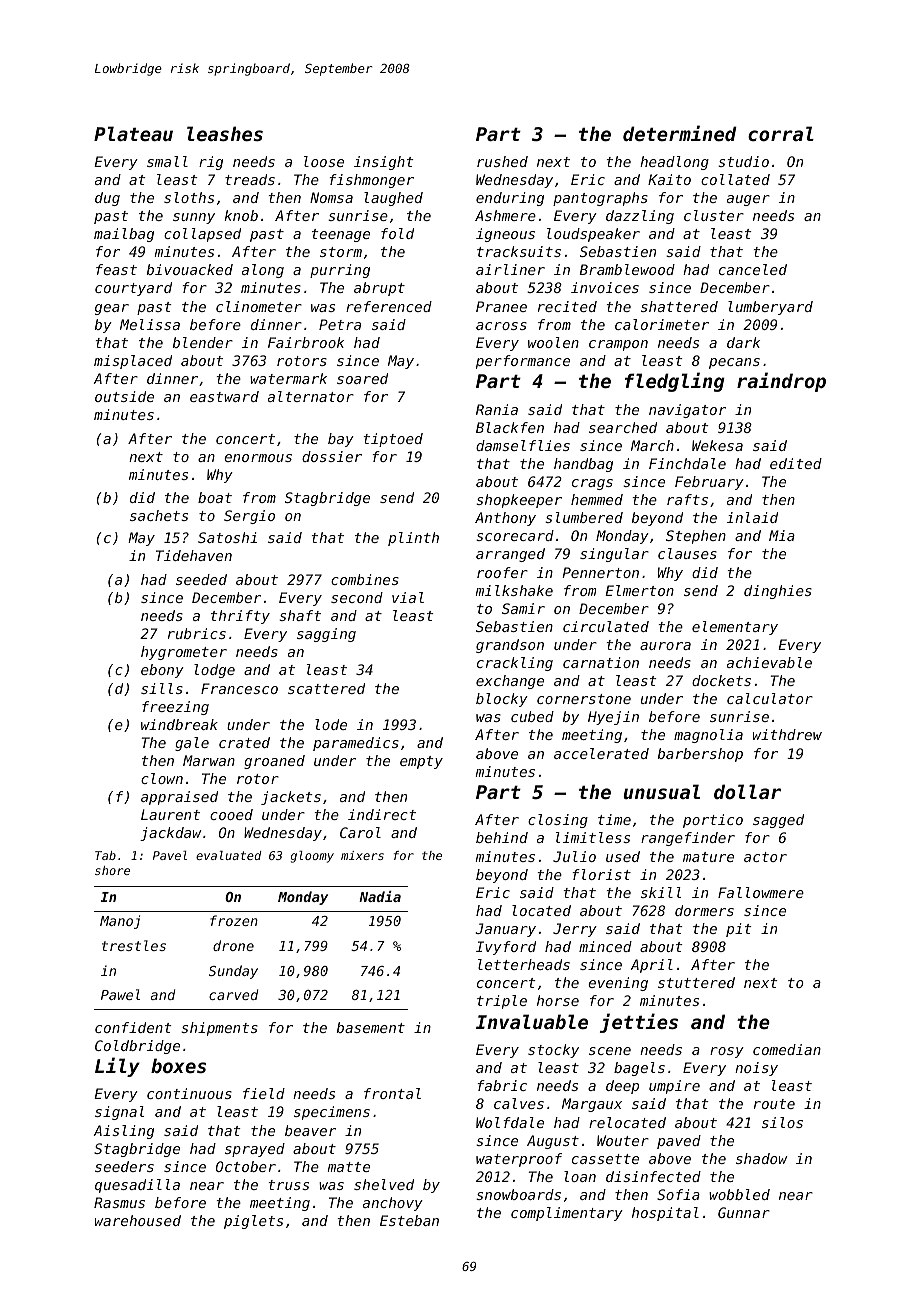  What do you see at coordinates (781, 133) in the screenshot?
I see `corral` at bounding box center [781, 133].
